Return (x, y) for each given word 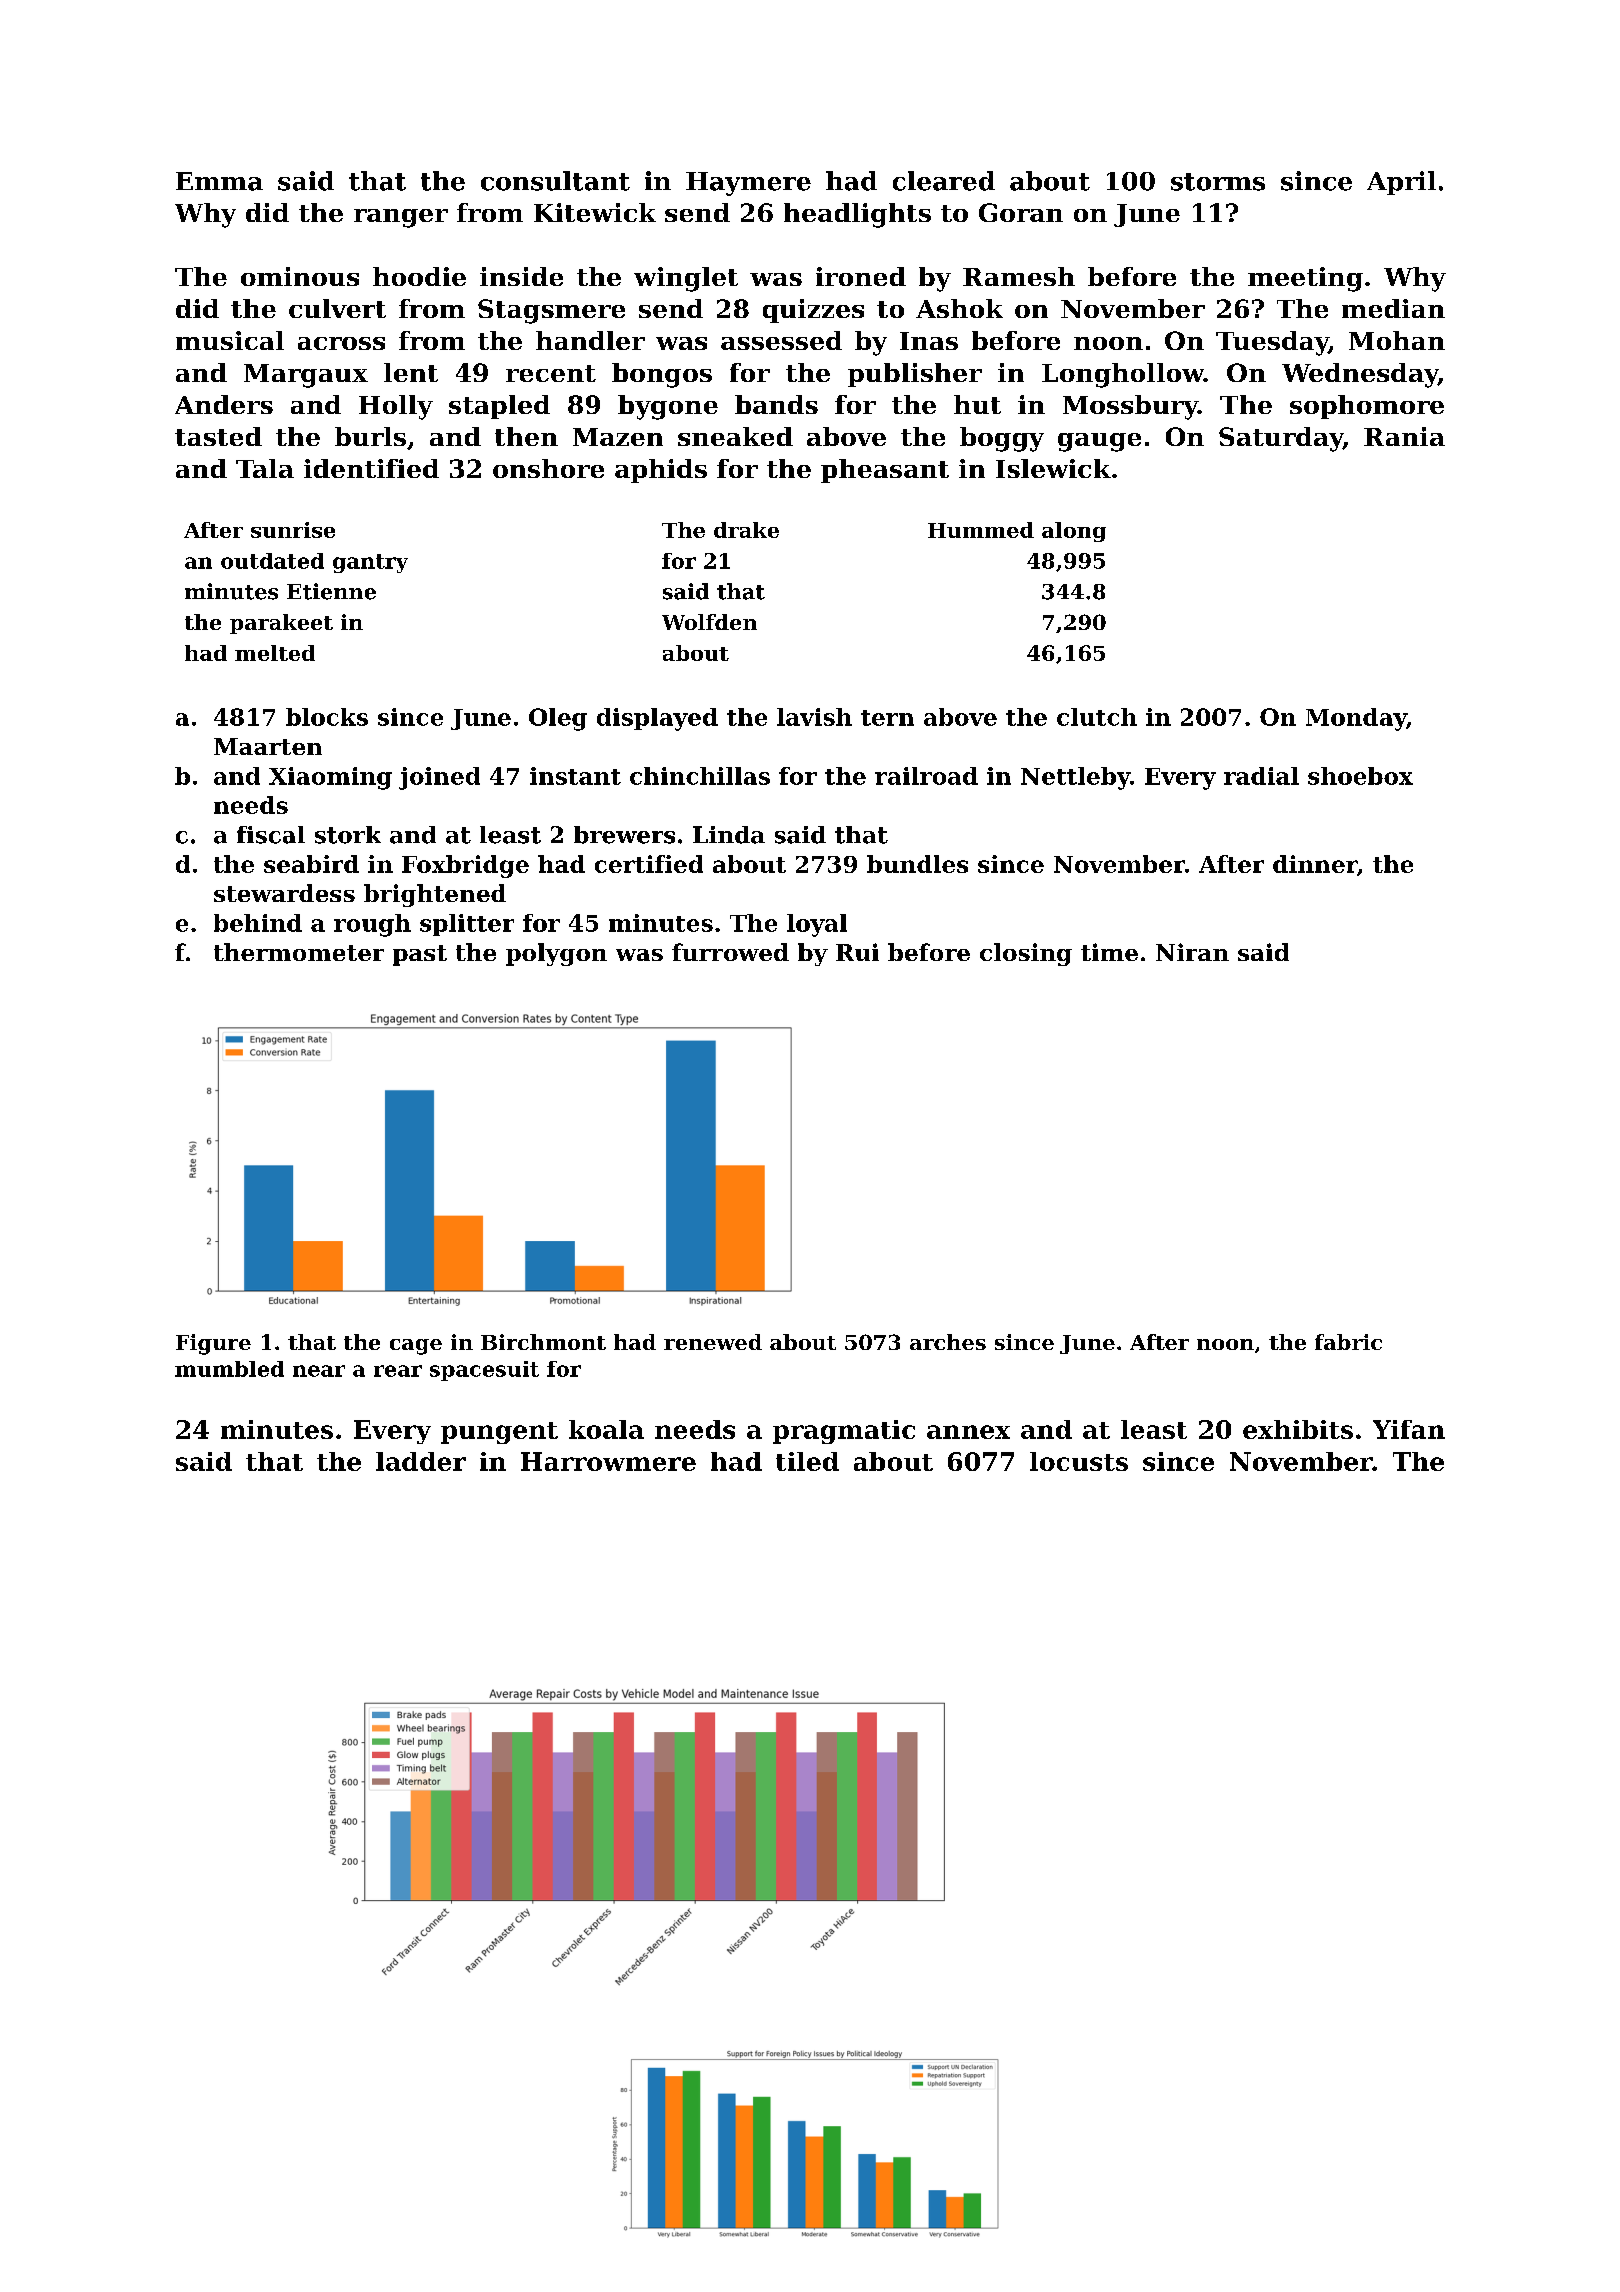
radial (1261, 776)
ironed (861, 276)
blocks (327, 717)
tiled (807, 1461)
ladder (421, 1461)
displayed (657, 719)
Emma (219, 181)
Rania (1404, 436)
